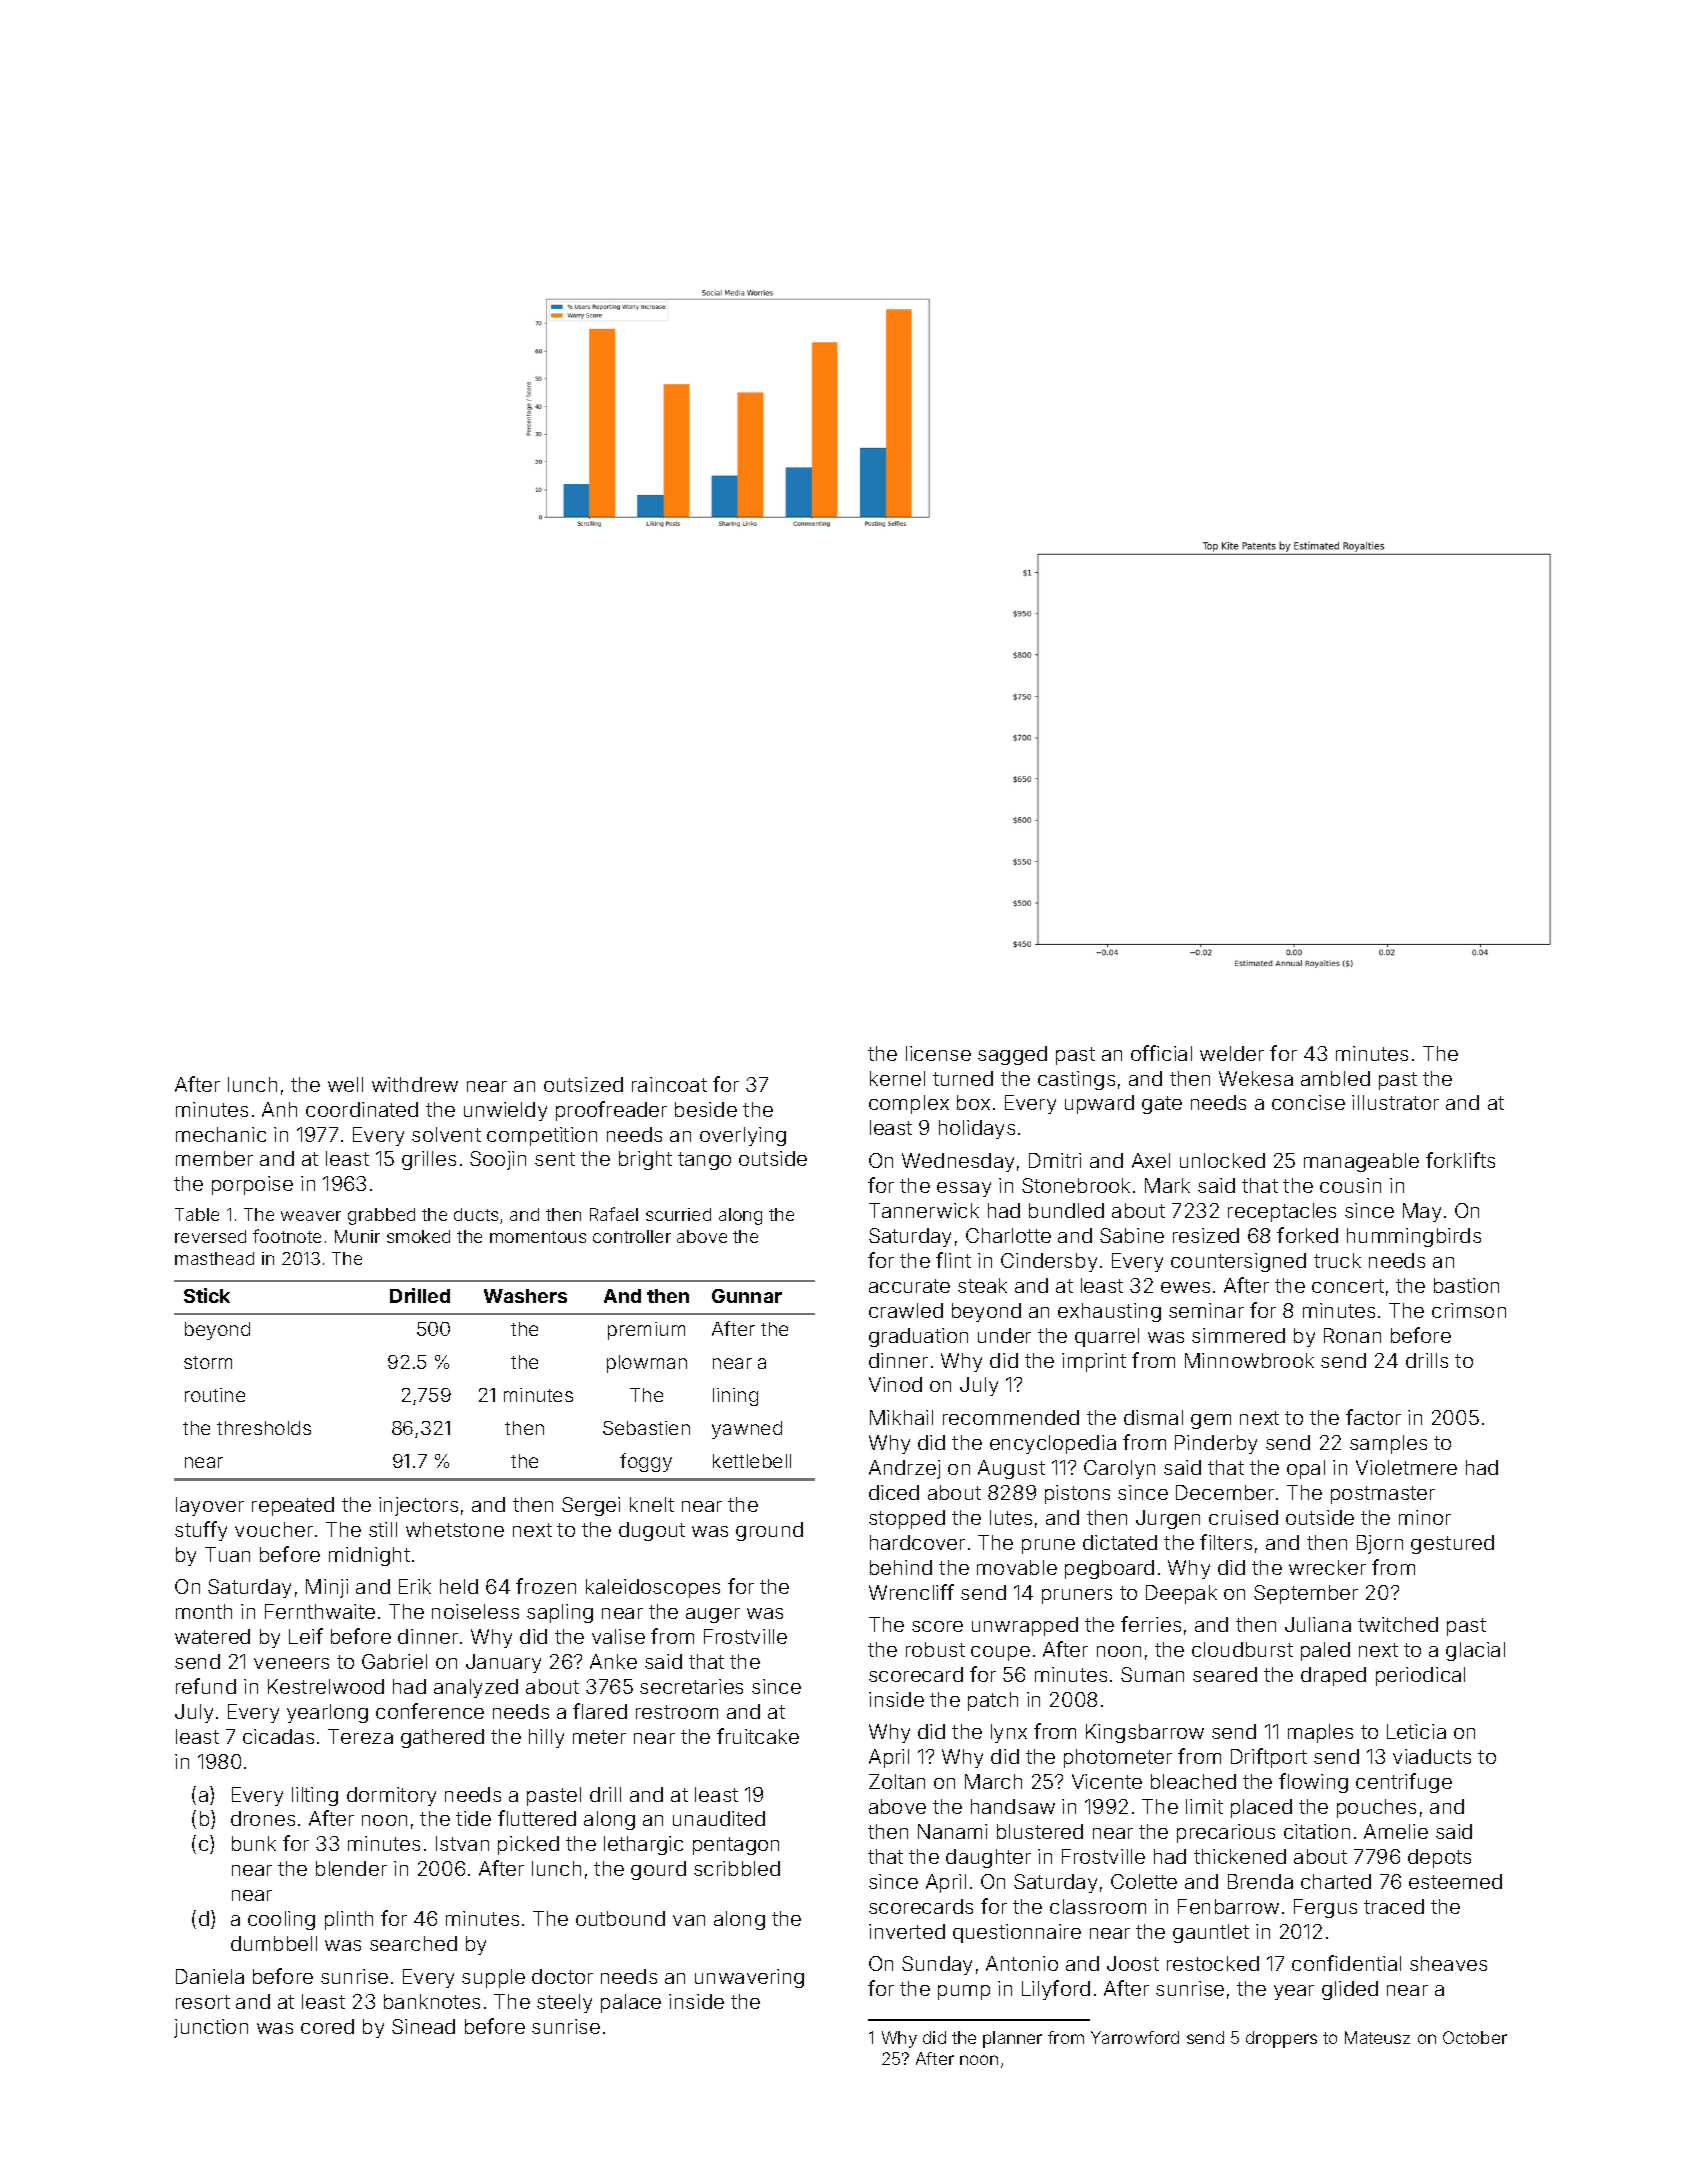  What do you see at coordinates (1206, 1235) in the screenshot?
I see `resized` at bounding box center [1206, 1235].
